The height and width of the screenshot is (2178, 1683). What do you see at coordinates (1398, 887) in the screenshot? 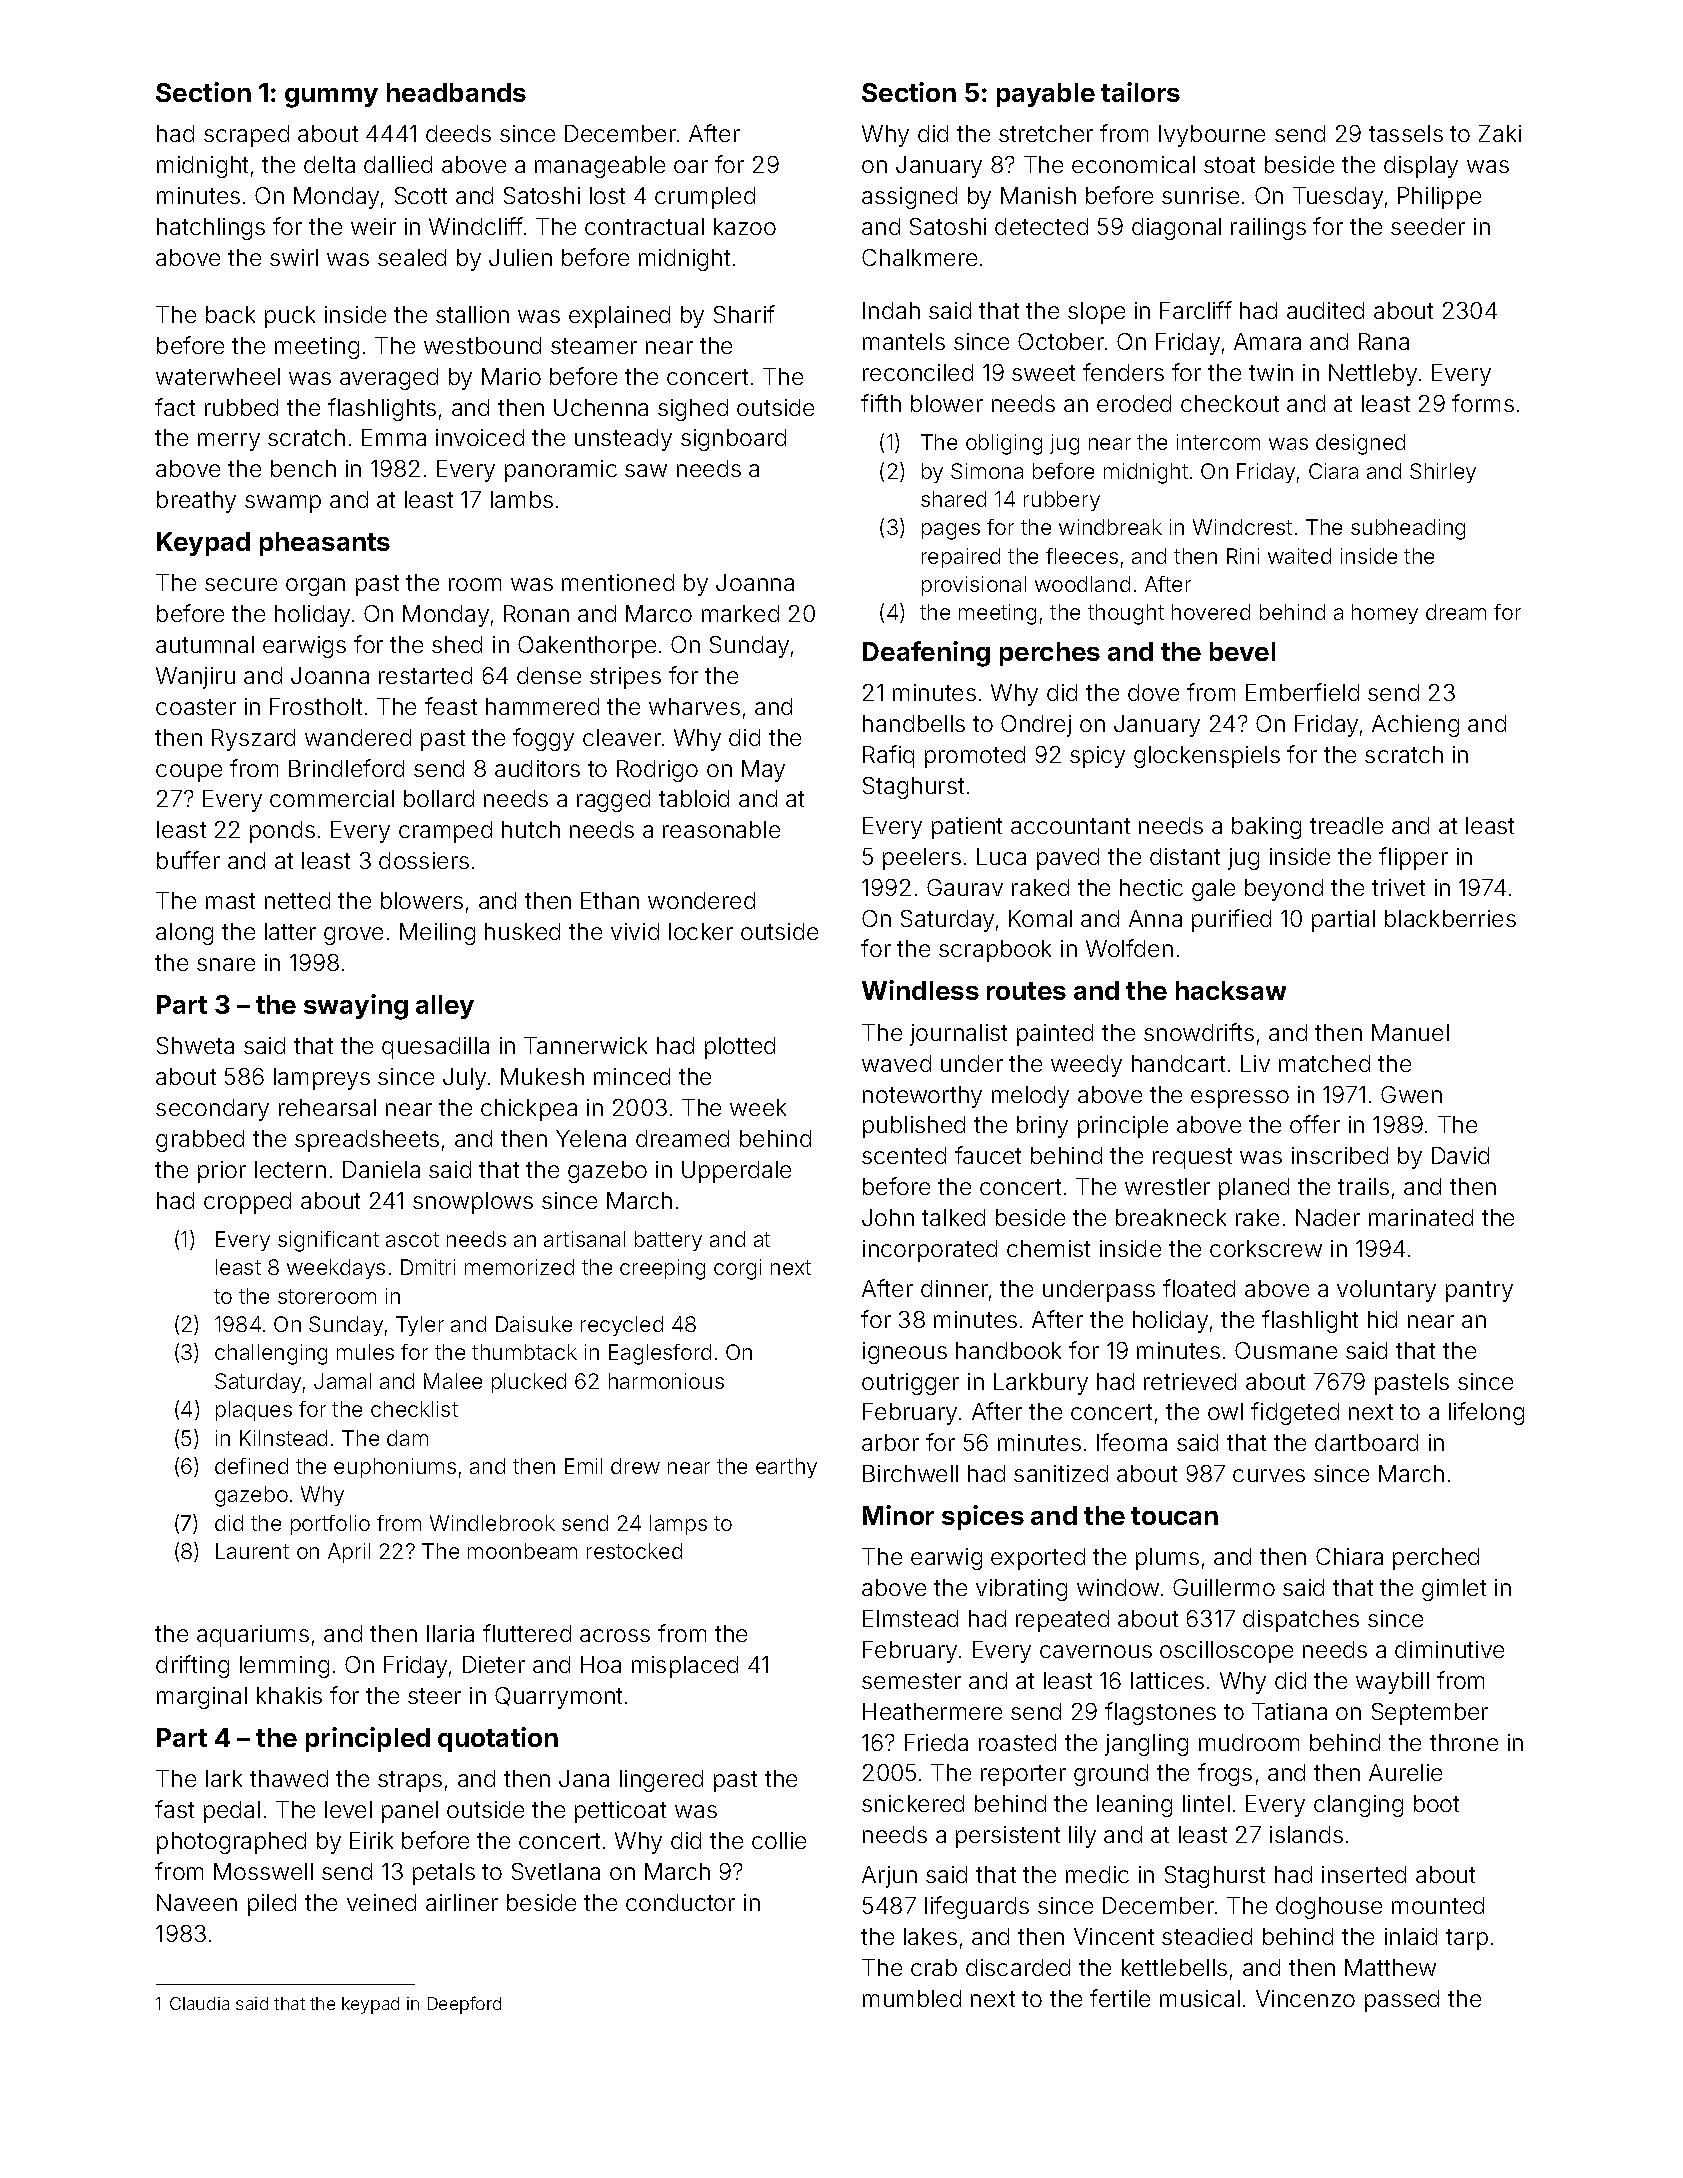
I see `trivet` at bounding box center [1398, 887].
